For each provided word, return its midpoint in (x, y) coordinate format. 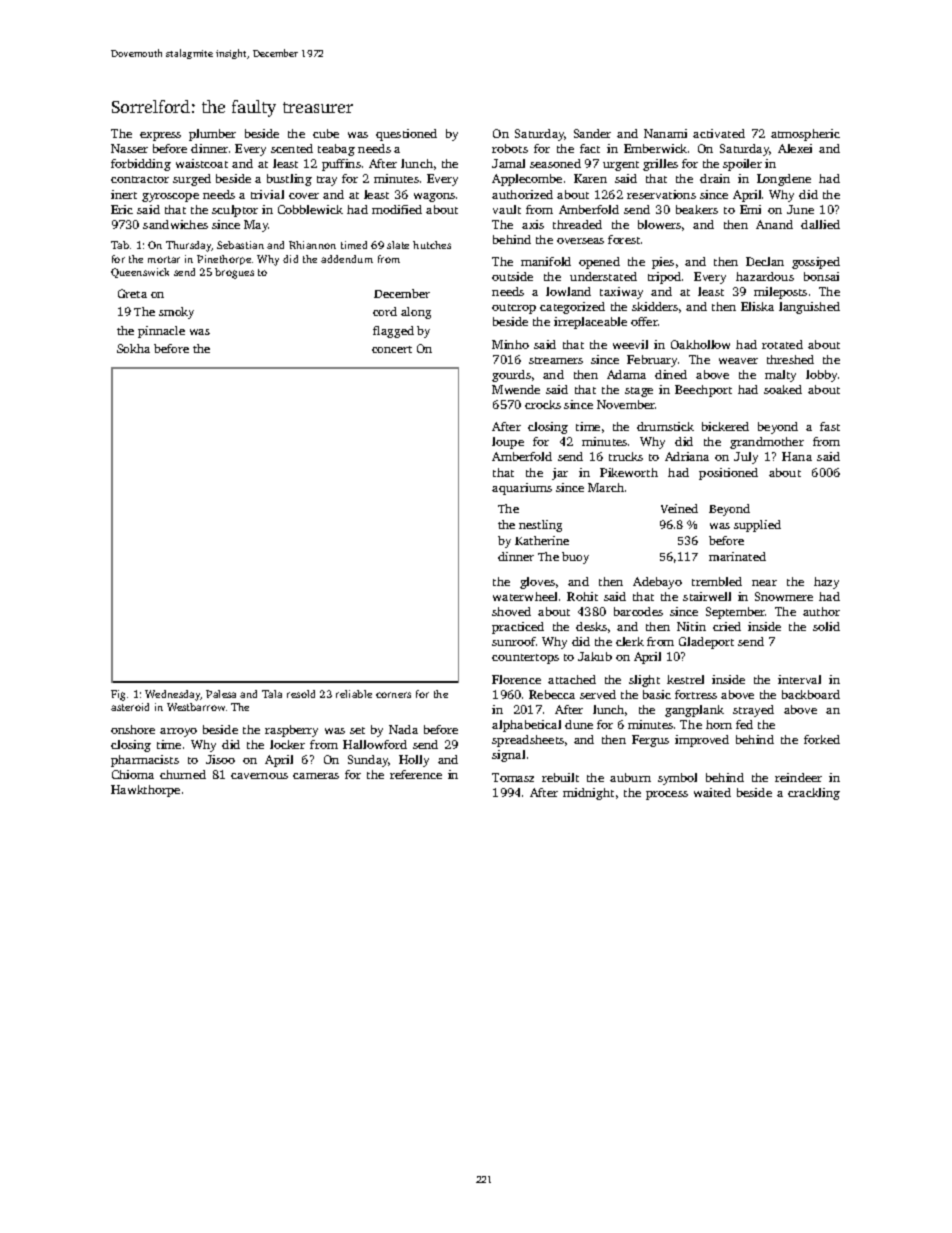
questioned (406, 135)
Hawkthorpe (145, 791)
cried (727, 626)
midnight (588, 794)
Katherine (542, 540)
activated (719, 133)
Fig (118, 695)
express (160, 136)
